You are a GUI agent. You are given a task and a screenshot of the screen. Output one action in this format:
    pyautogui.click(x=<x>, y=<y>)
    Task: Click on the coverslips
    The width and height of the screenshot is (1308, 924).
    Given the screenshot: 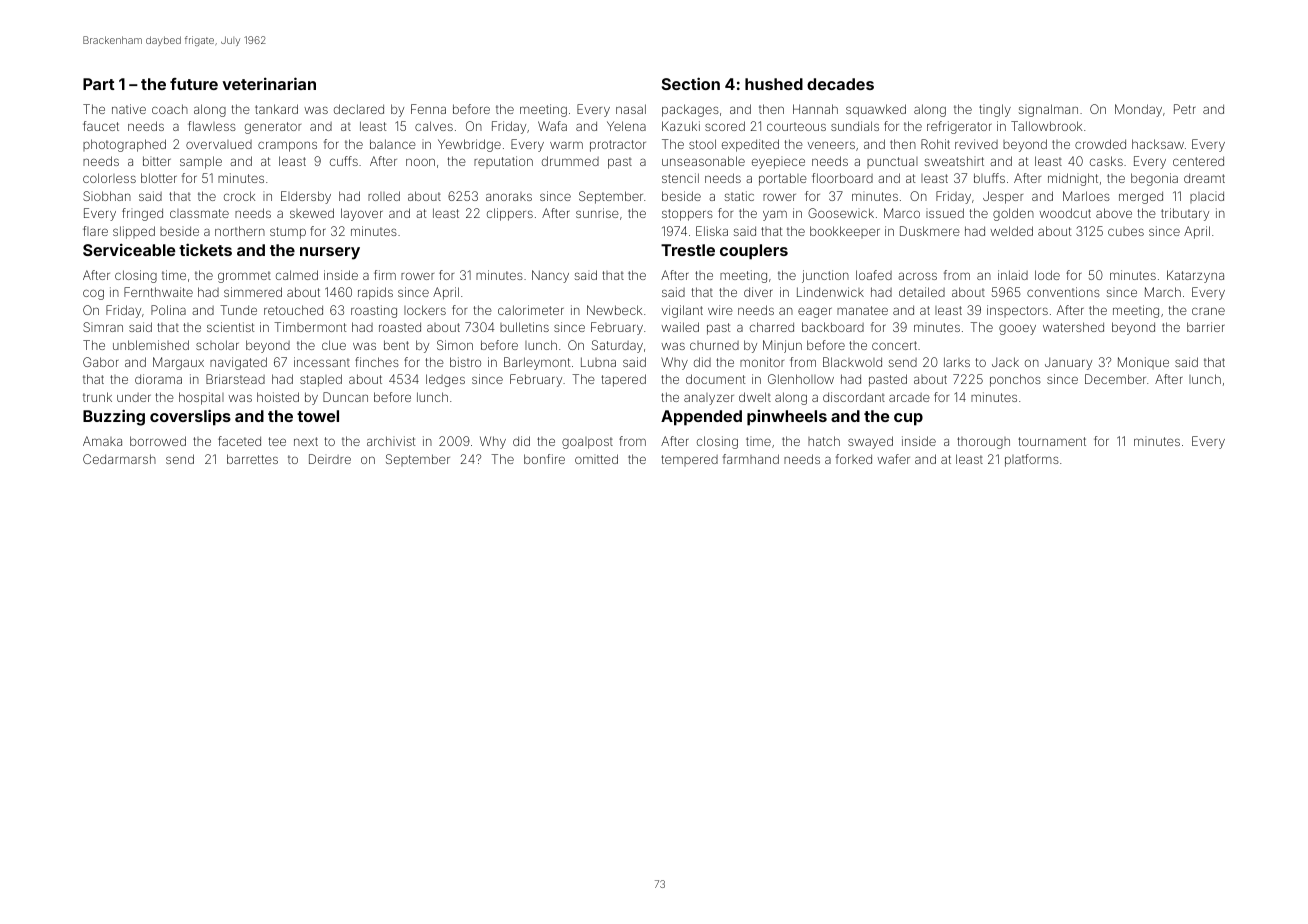 What is the action you would take?
    pyautogui.click(x=190, y=417)
